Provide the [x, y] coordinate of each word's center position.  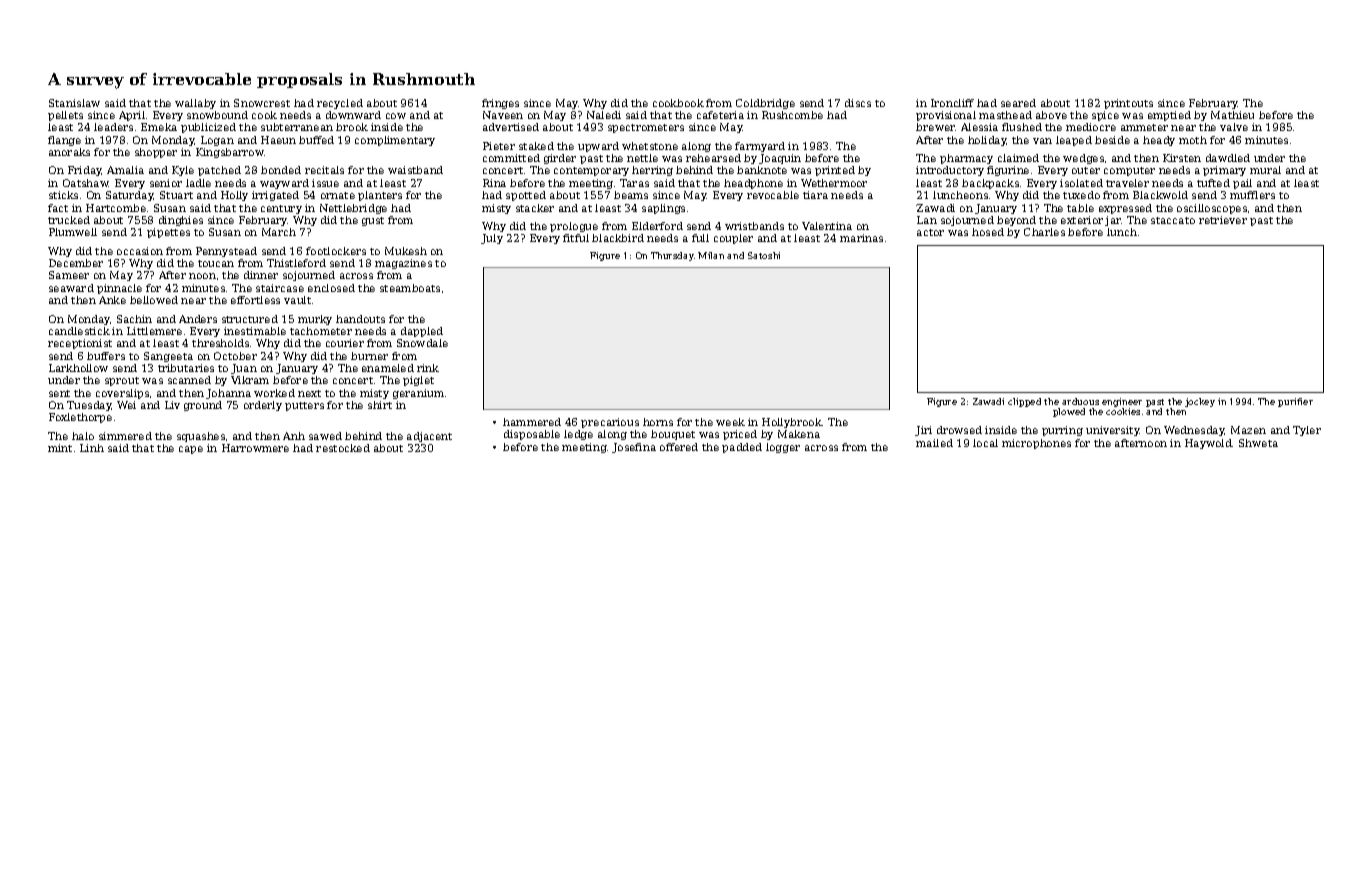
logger [783, 448]
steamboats [410, 288]
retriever [1223, 220]
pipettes [168, 233]
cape [191, 450]
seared [1018, 103]
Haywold [1208, 444]
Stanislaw [74, 103]
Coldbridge [765, 104]
